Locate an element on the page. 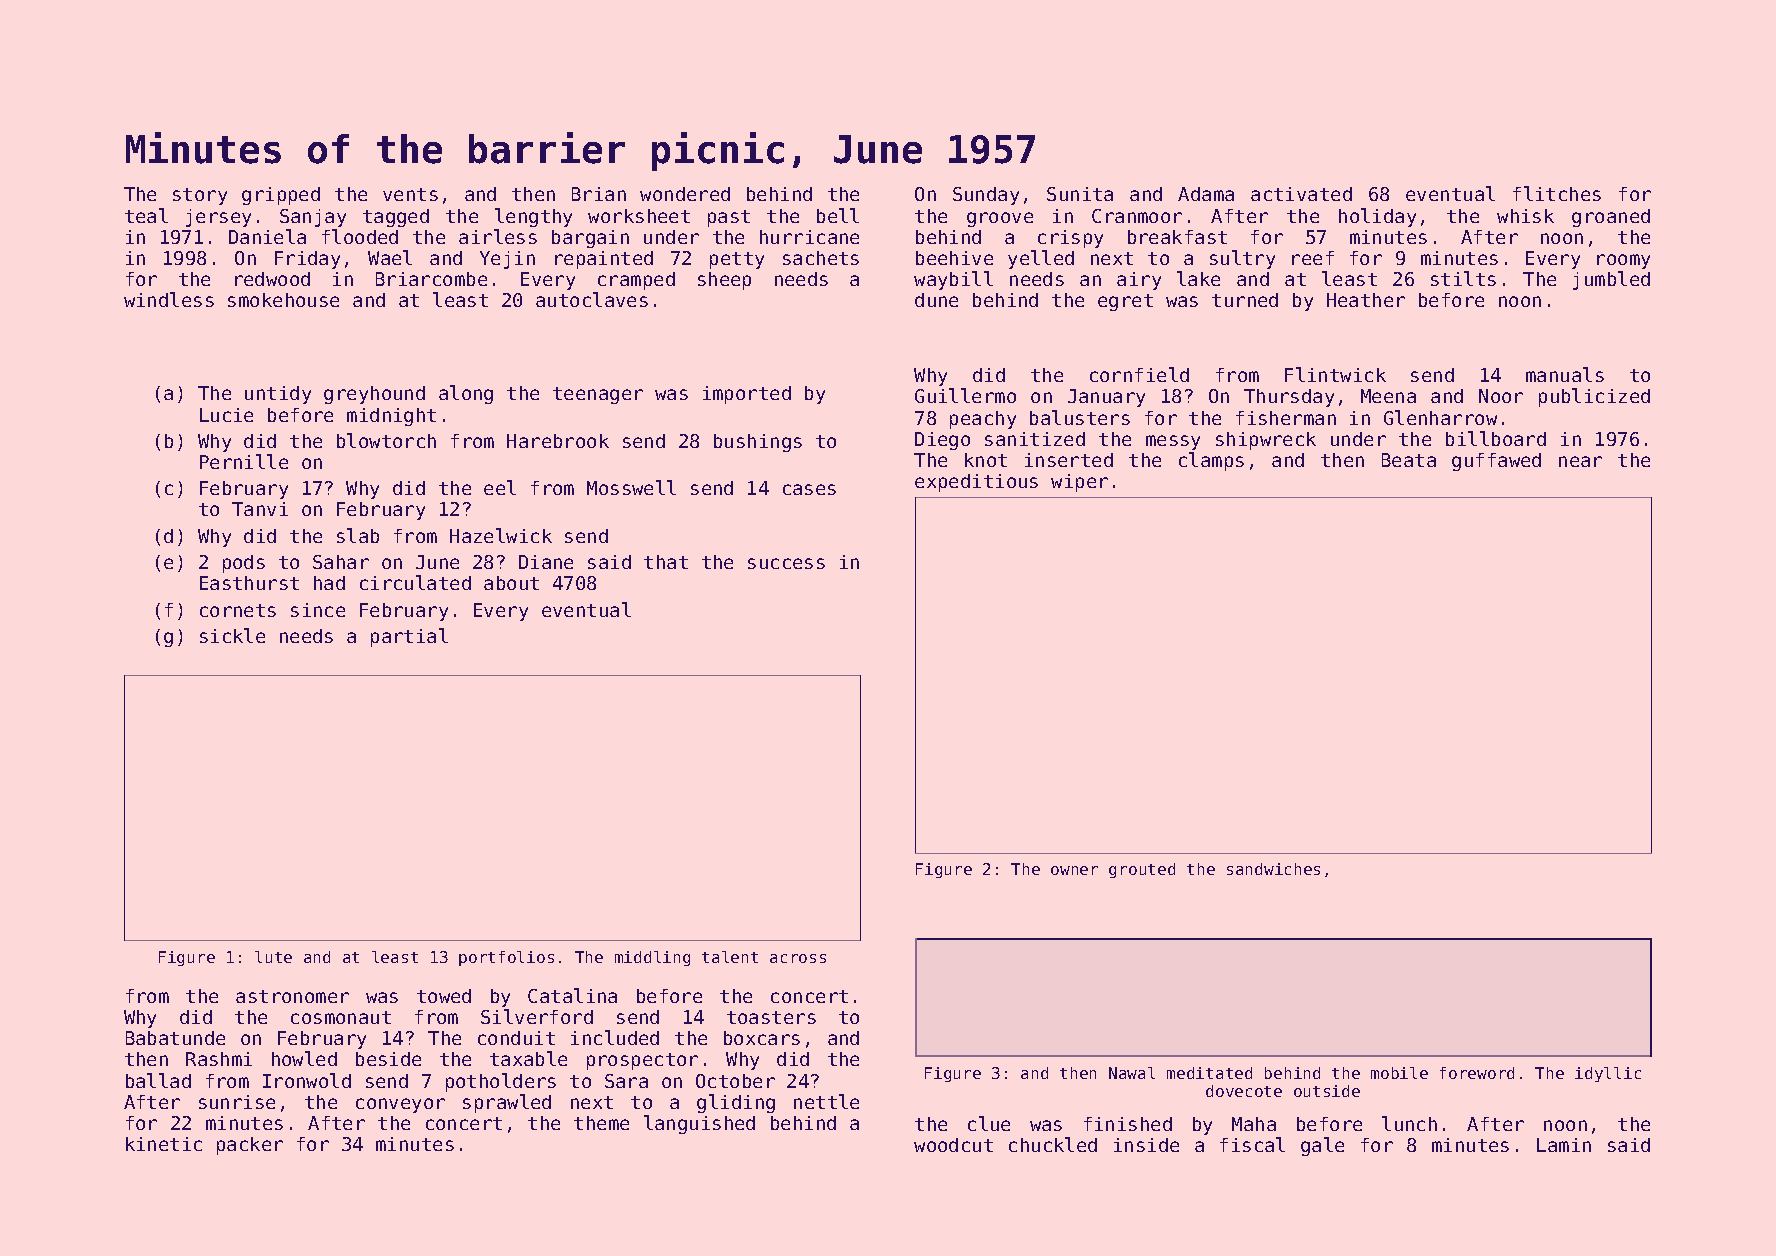 The image size is (1776, 1256). sandwiches is located at coordinates (1273, 869).
